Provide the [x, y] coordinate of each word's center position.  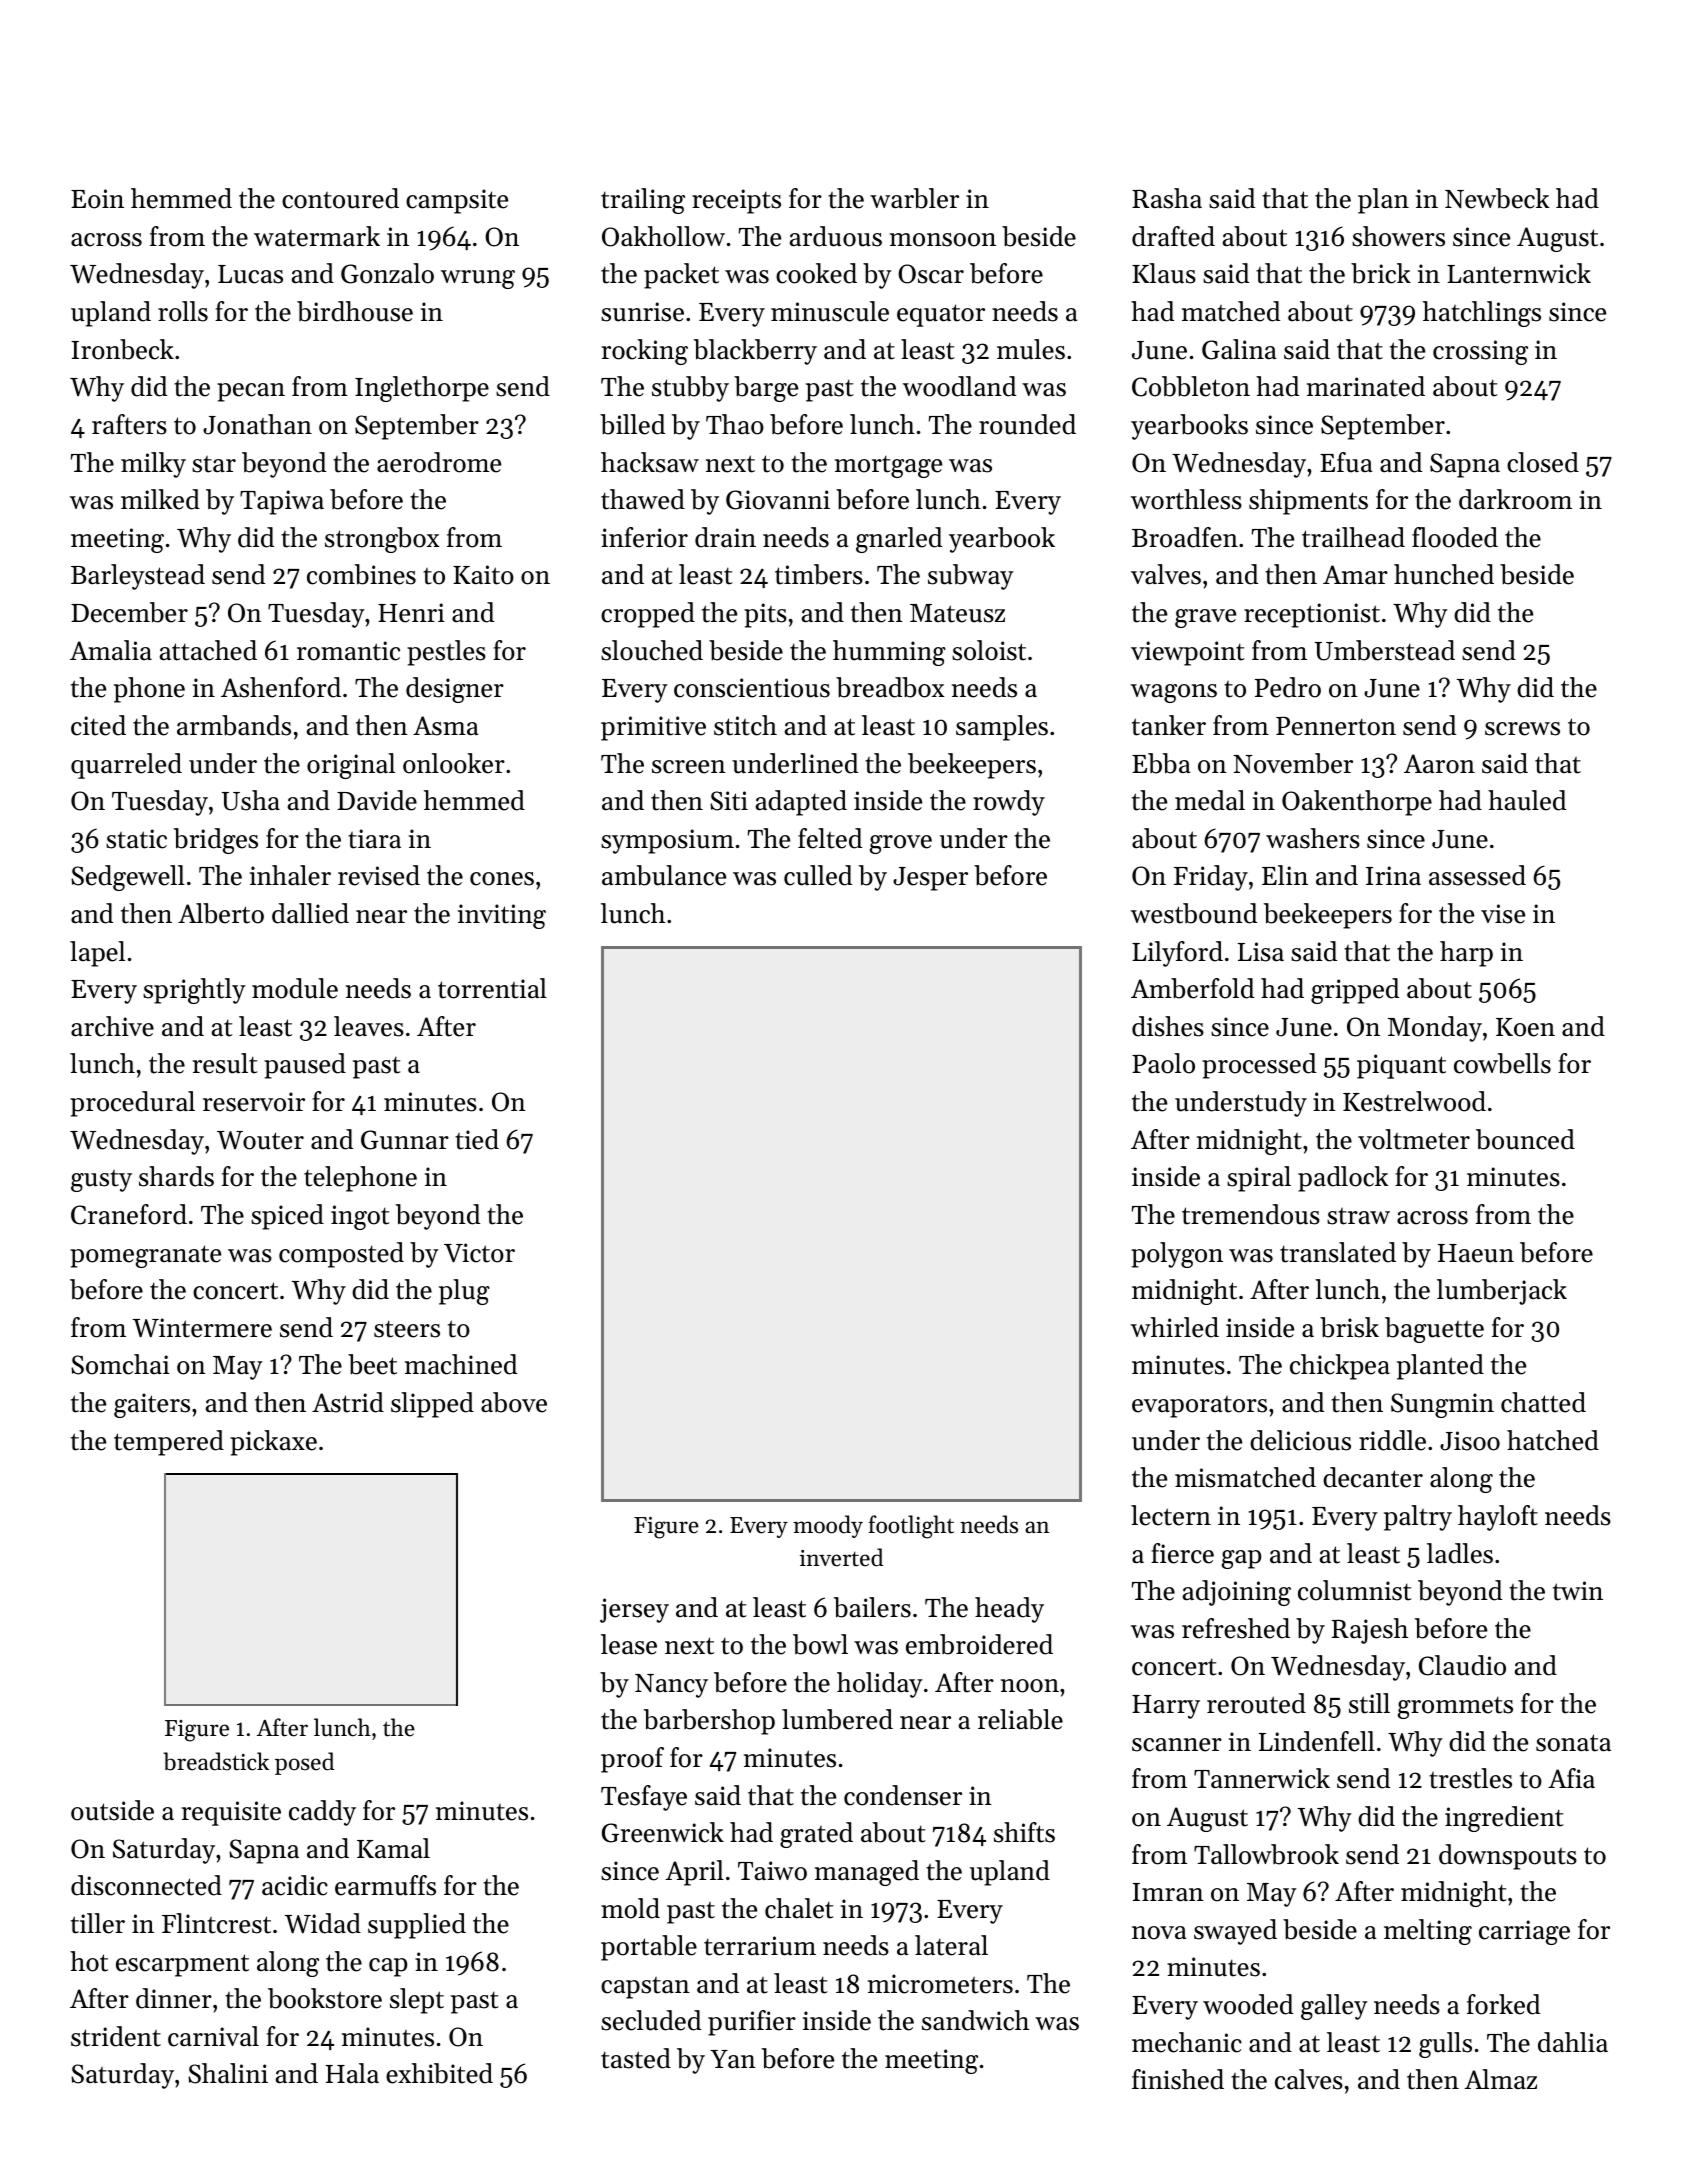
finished [1178, 2079]
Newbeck [1497, 198]
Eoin [97, 199]
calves [1309, 2079]
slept [417, 2001]
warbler [914, 198]
